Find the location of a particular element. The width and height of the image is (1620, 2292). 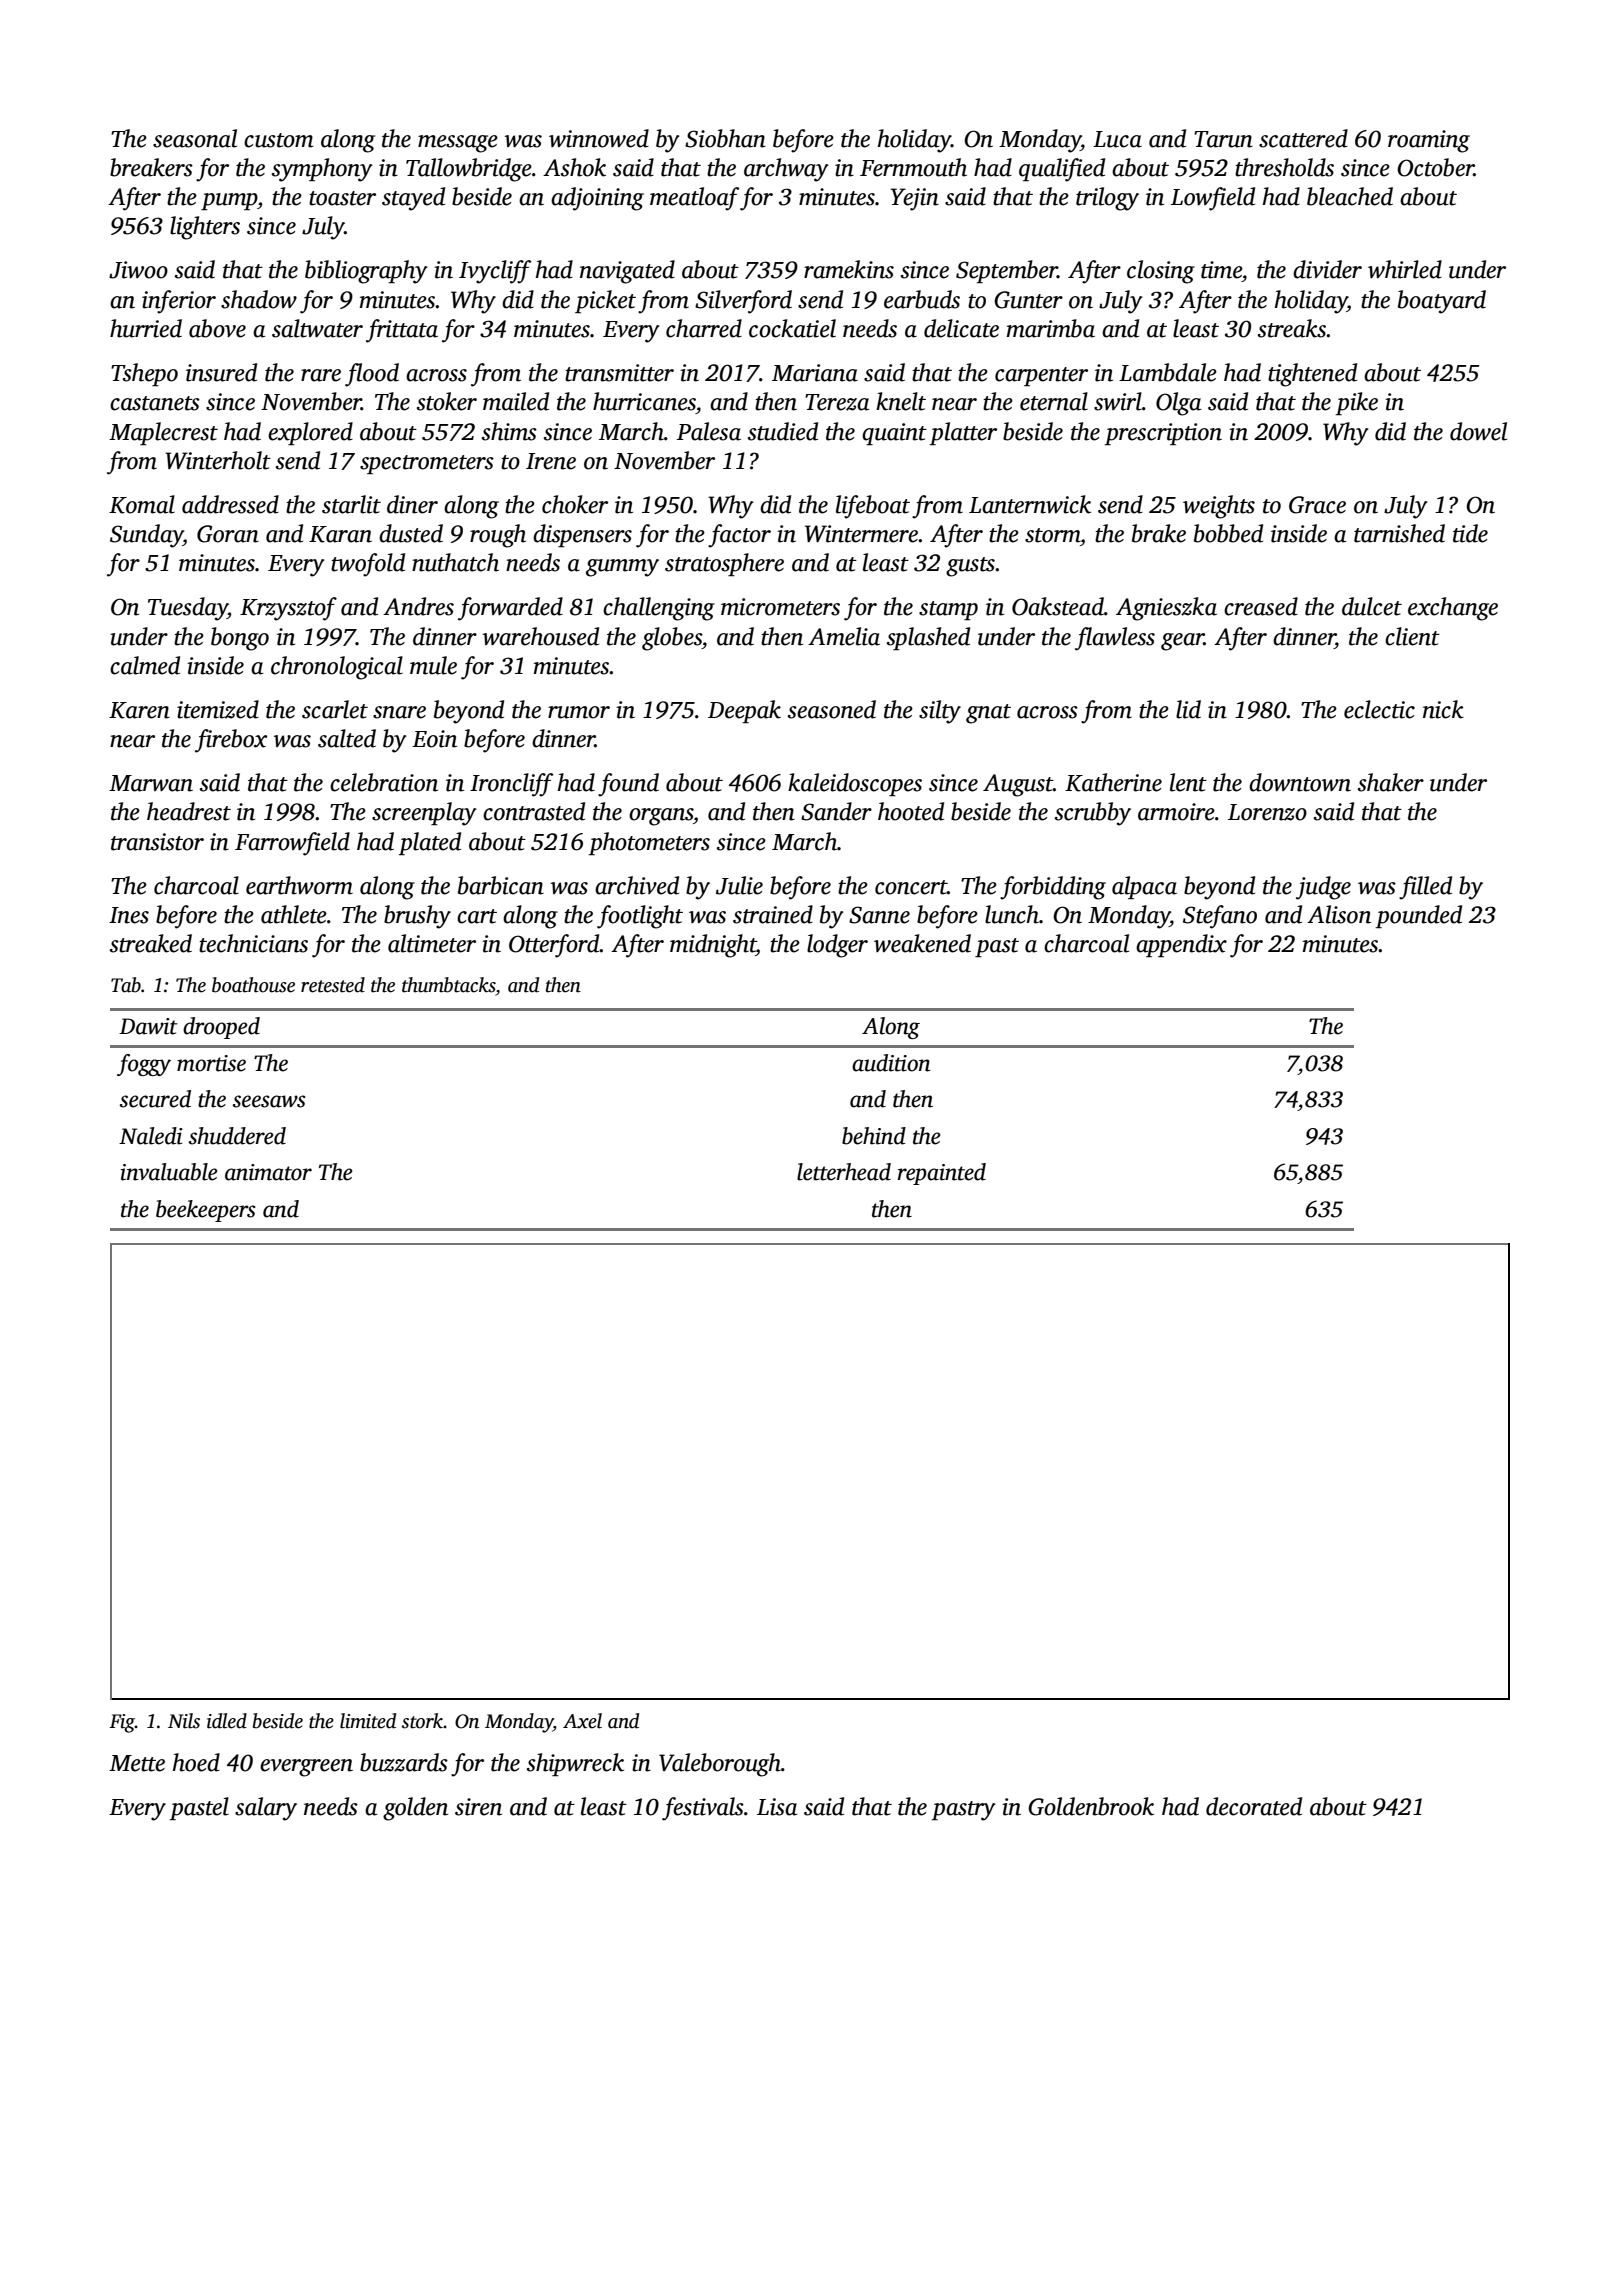

Amelia is located at coordinates (844, 636).
